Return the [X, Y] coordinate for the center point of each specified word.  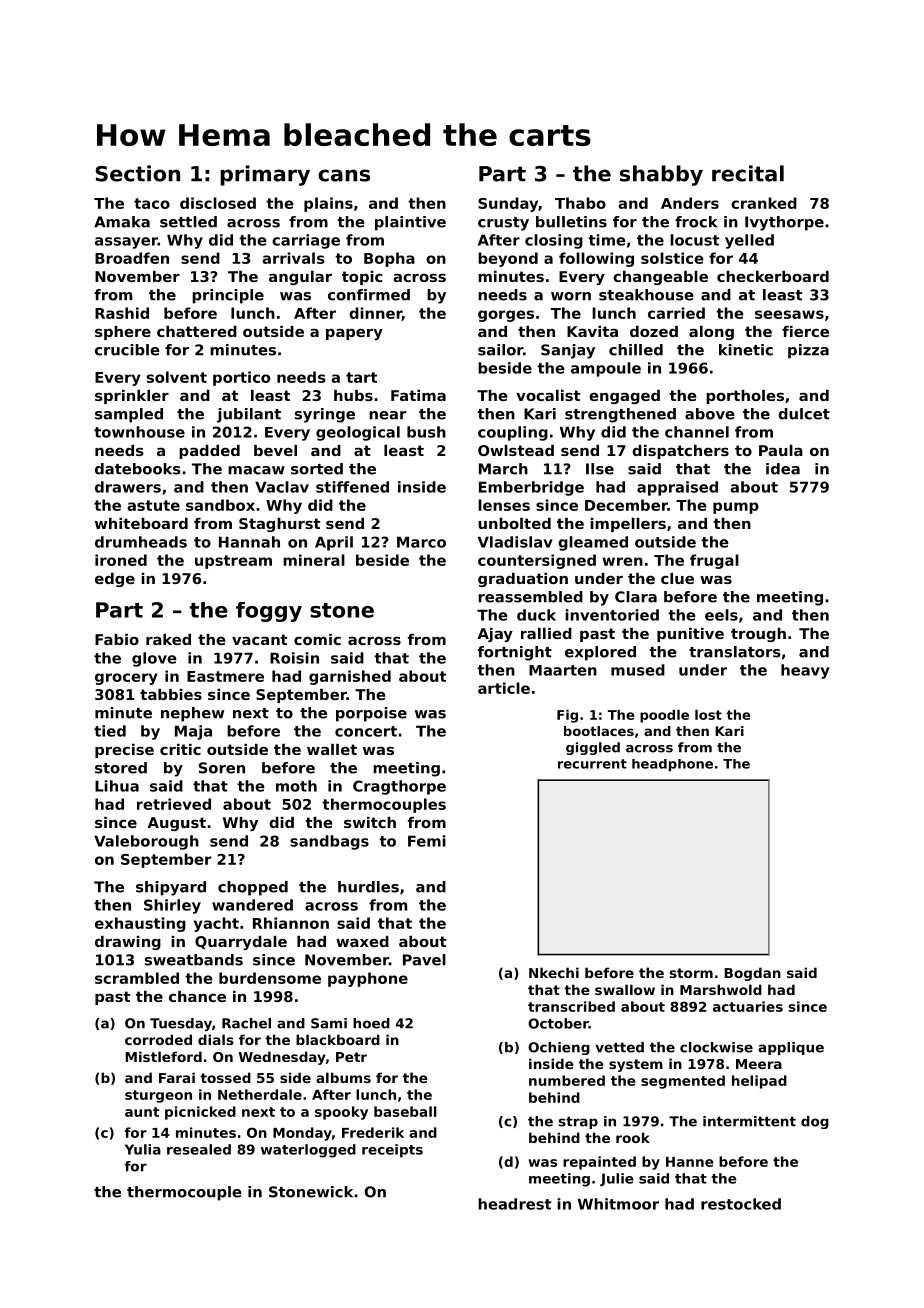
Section [138, 173]
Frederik [373, 1132]
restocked [741, 1204]
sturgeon [158, 1096]
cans [344, 175]
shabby [661, 175]
